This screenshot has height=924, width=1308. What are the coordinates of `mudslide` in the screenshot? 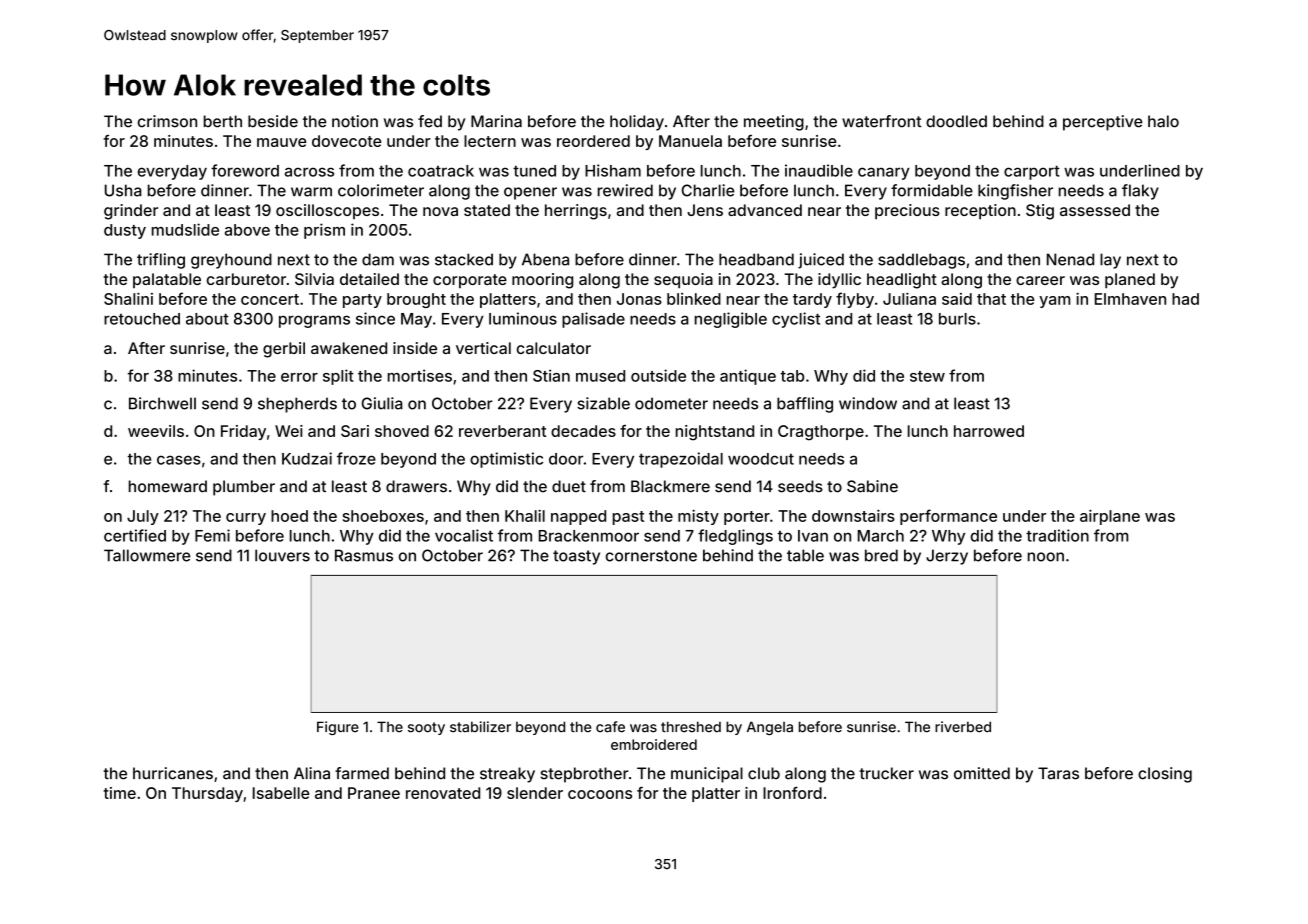 It's located at (185, 229).
